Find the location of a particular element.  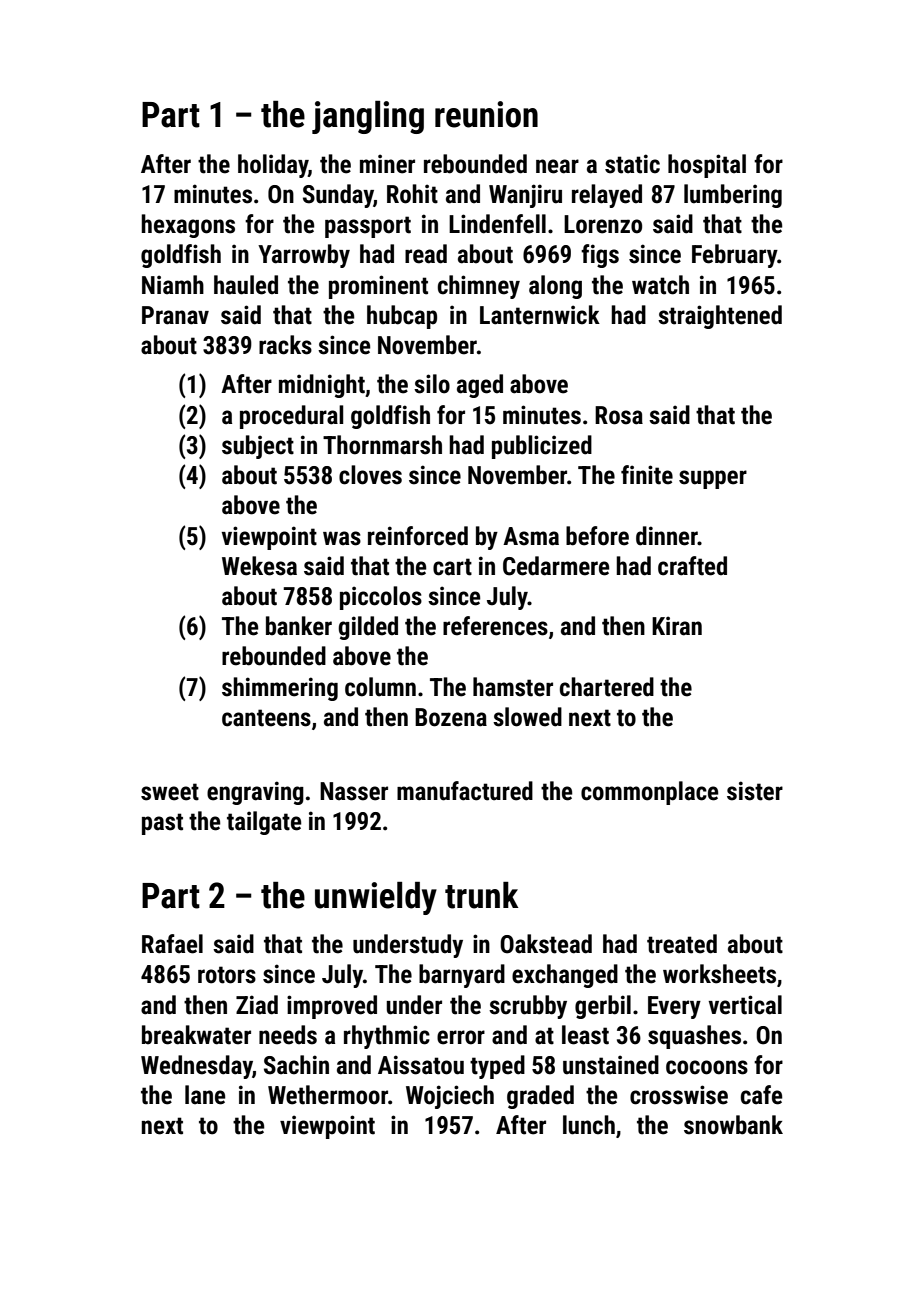

Wekesa is located at coordinates (259, 566).
